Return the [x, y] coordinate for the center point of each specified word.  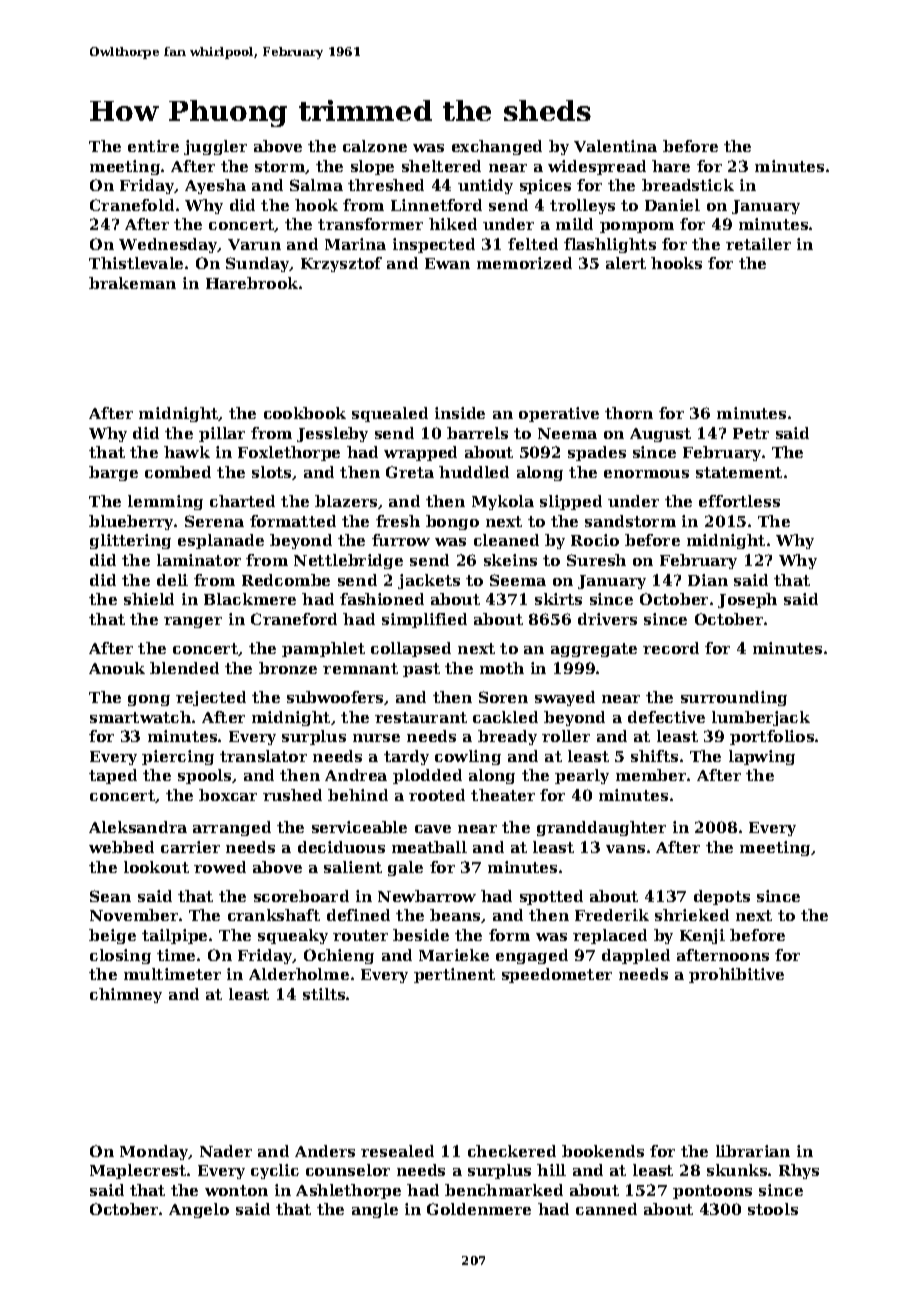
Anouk [117, 668]
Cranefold [132, 205]
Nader [226, 1151]
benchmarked [504, 1190]
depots [722, 897]
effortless [739, 501]
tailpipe [174, 936]
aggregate [594, 650]
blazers [346, 501]
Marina [355, 244]
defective [666, 717]
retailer [758, 244]
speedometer [557, 975]
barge [113, 473]
